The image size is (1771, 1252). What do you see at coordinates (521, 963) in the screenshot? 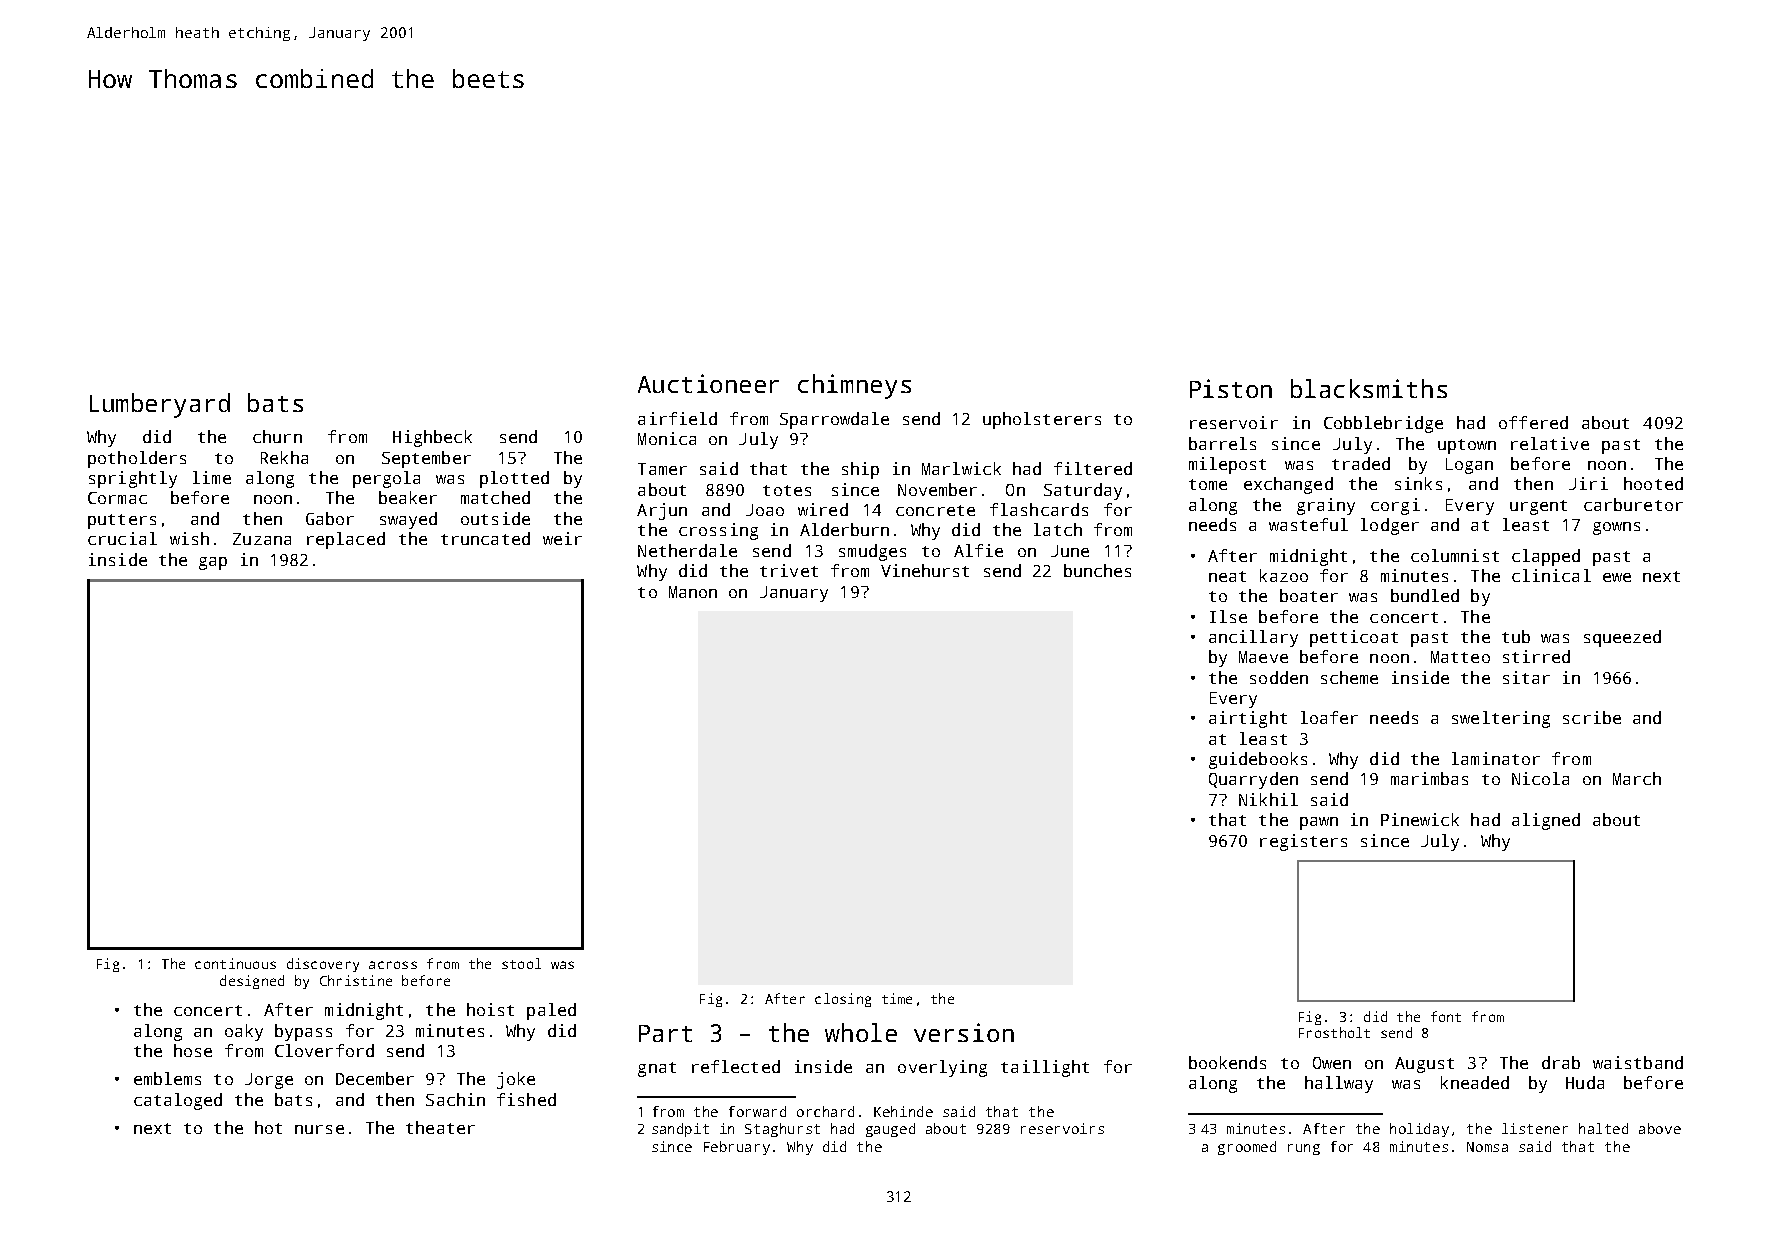
I see `stool` at bounding box center [521, 963].
